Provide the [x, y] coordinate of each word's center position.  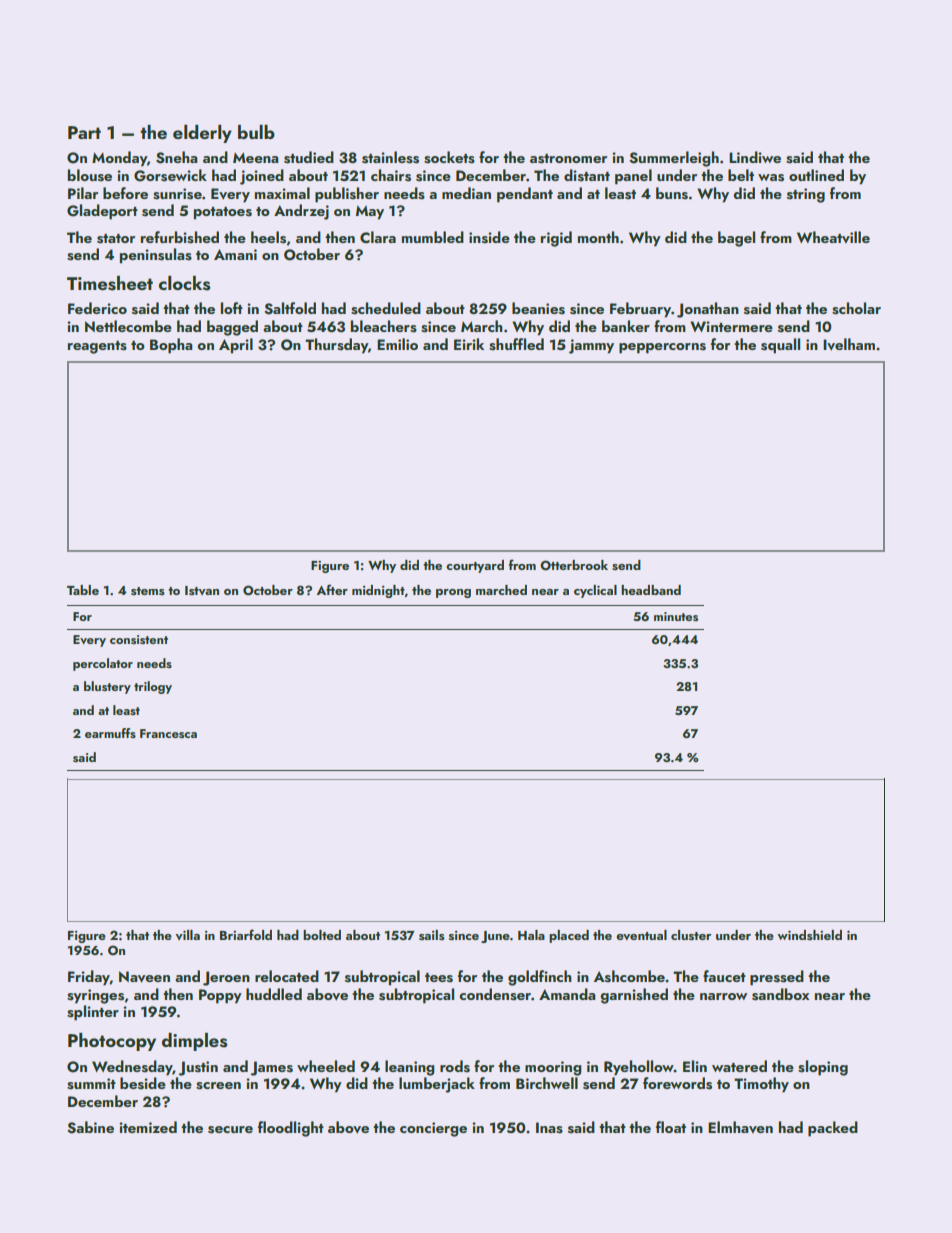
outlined [816, 175]
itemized [148, 1127]
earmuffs [110, 733]
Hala [531, 935]
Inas [549, 1128]
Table [83, 590]
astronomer [568, 159]
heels [268, 237]
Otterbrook [574, 565]
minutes [676, 616]
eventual [641, 935]
